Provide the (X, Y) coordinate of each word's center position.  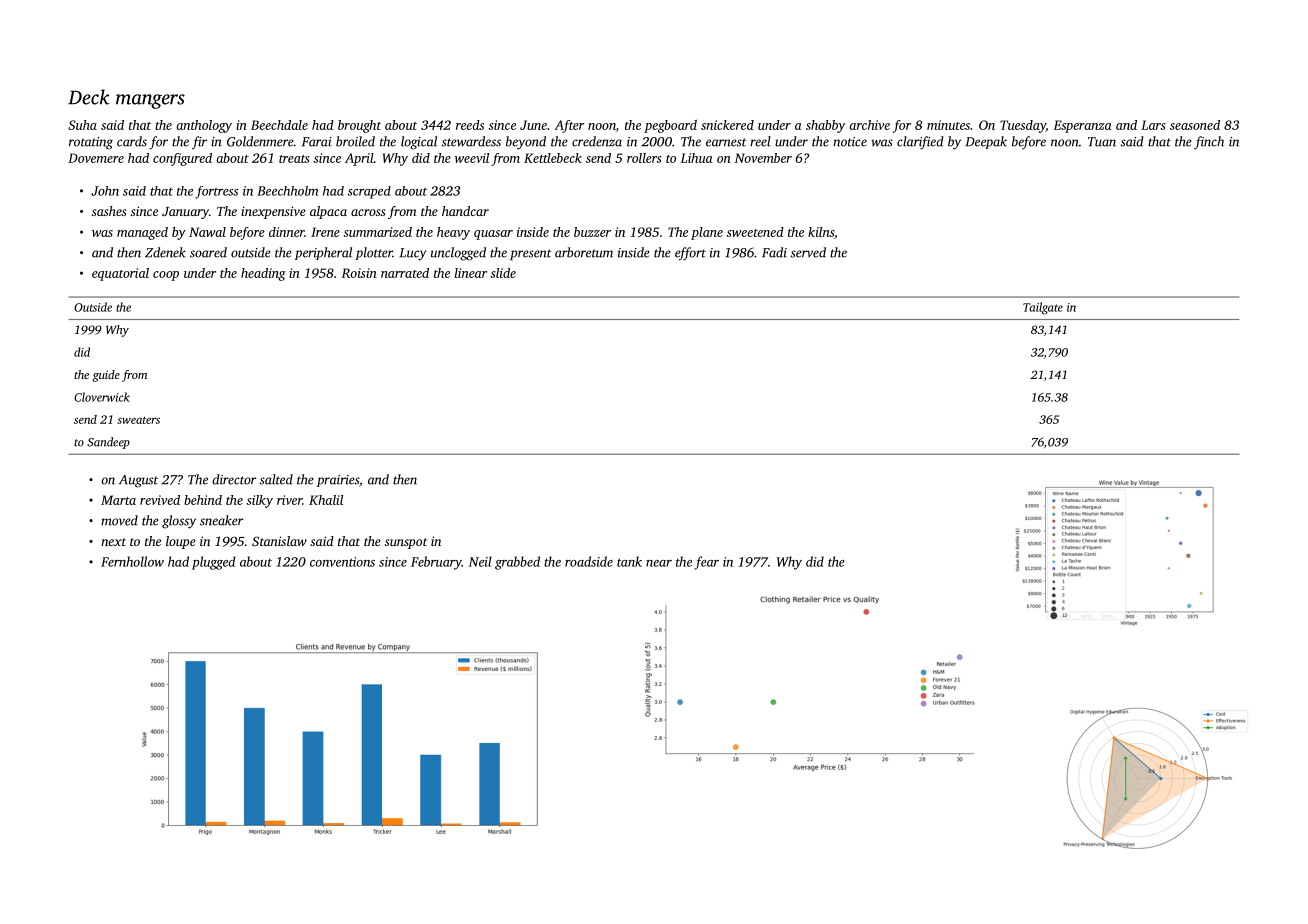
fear (706, 563)
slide (503, 273)
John (105, 191)
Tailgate (1043, 308)
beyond (526, 143)
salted (276, 479)
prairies (338, 481)
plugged (214, 563)
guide (106, 376)
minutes (948, 125)
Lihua (696, 158)
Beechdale (279, 125)
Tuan (1102, 142)
